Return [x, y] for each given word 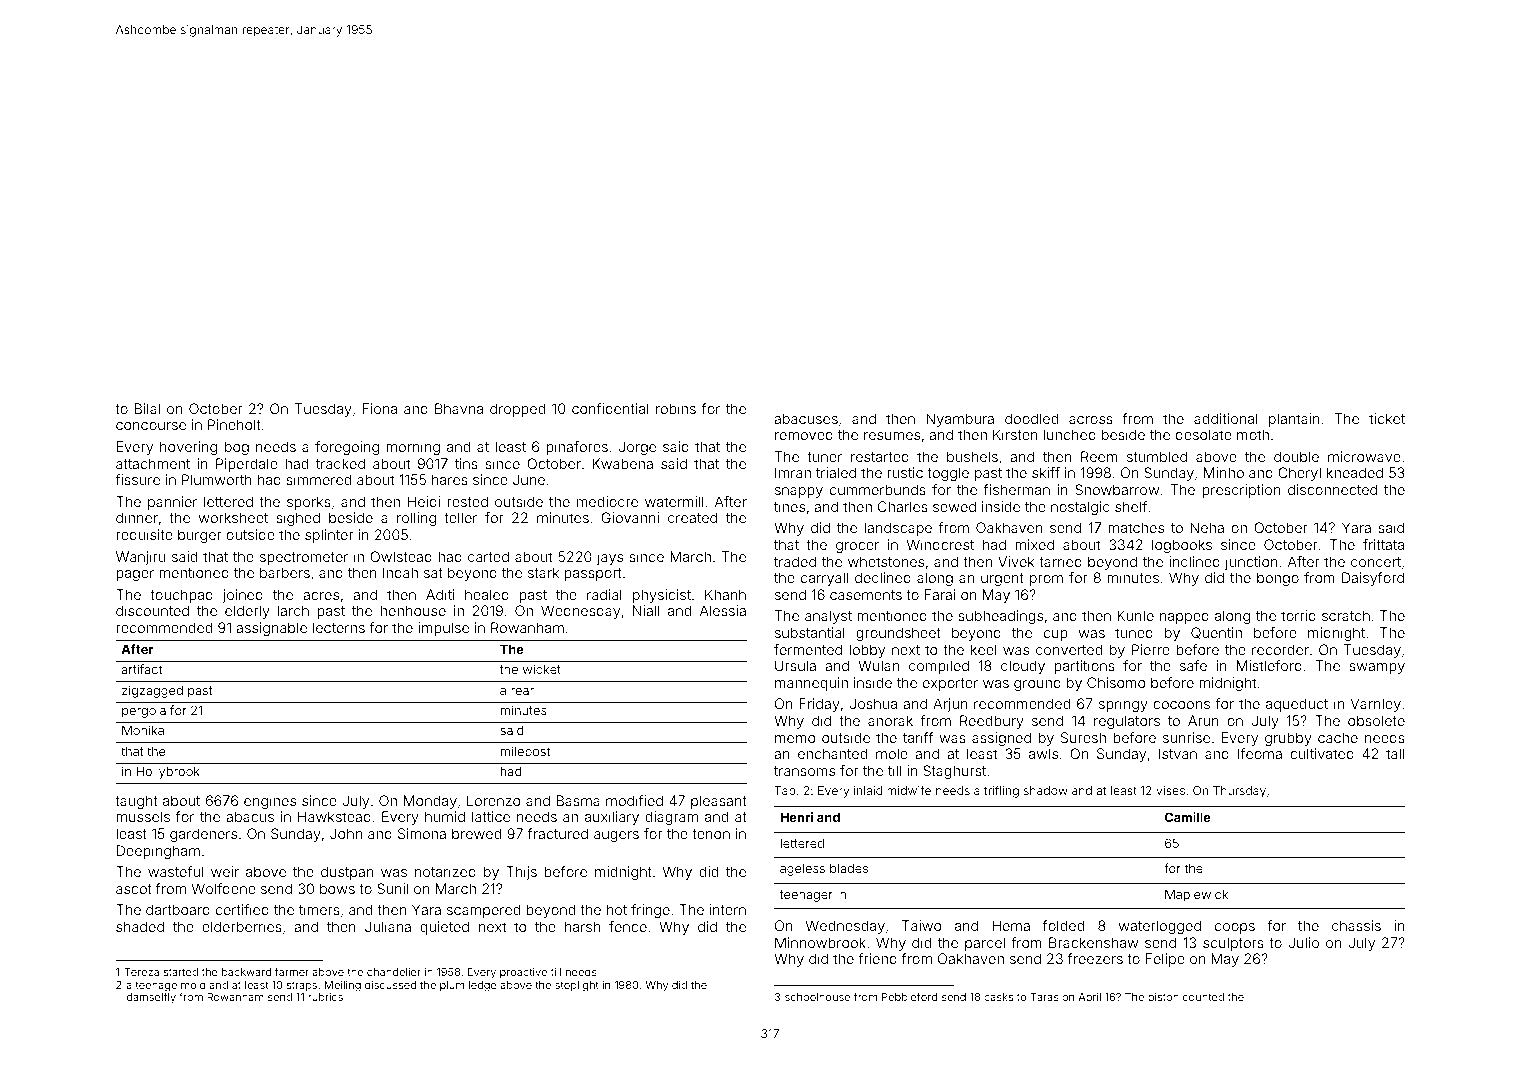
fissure [137, 479]
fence [628, 926]
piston [1163, 998]
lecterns [339, 627]
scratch [1346, 615]
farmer [292, 971]
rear [522, 691]
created [692, 517]
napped [1184, 617]
